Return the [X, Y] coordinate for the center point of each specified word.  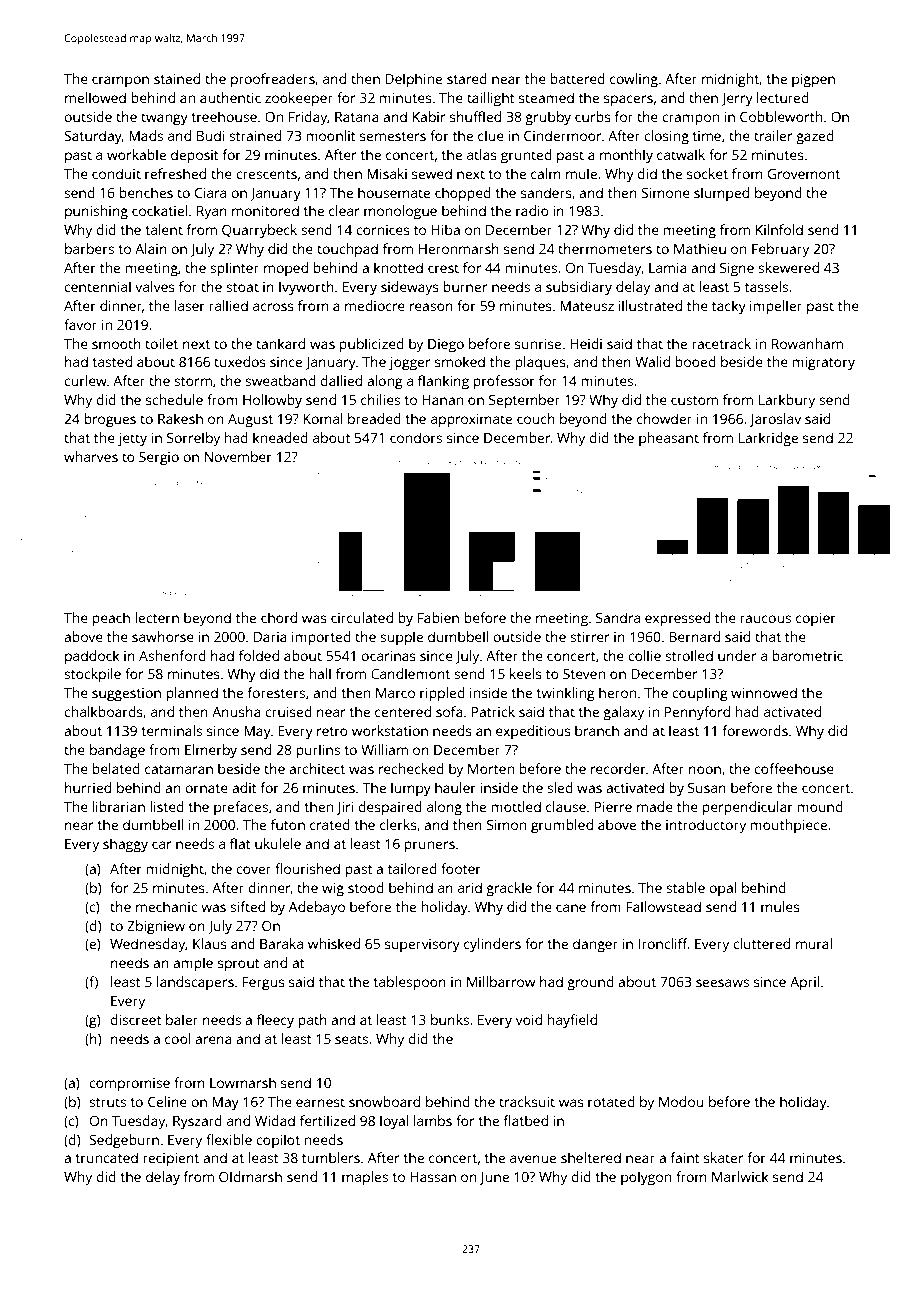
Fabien [438, 617]
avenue [533, 1159]
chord [279, 617]
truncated [106, 1157]
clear [344, 210]
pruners [430, 847]
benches [146, 192]
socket [707, 173]
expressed [677, 619]
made [655, 806]
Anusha [236, 711]
